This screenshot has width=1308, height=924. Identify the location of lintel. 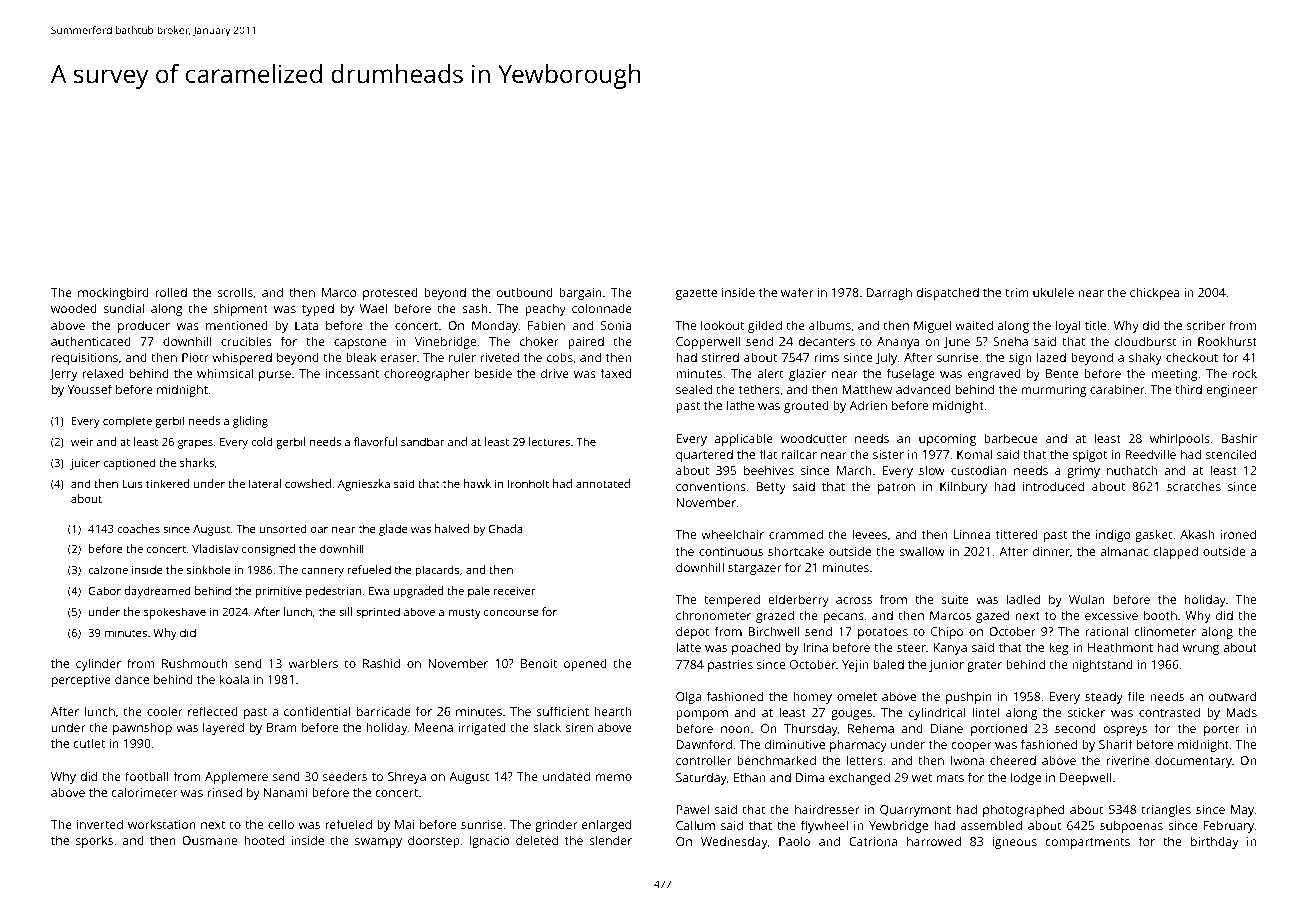
(985, 712).
